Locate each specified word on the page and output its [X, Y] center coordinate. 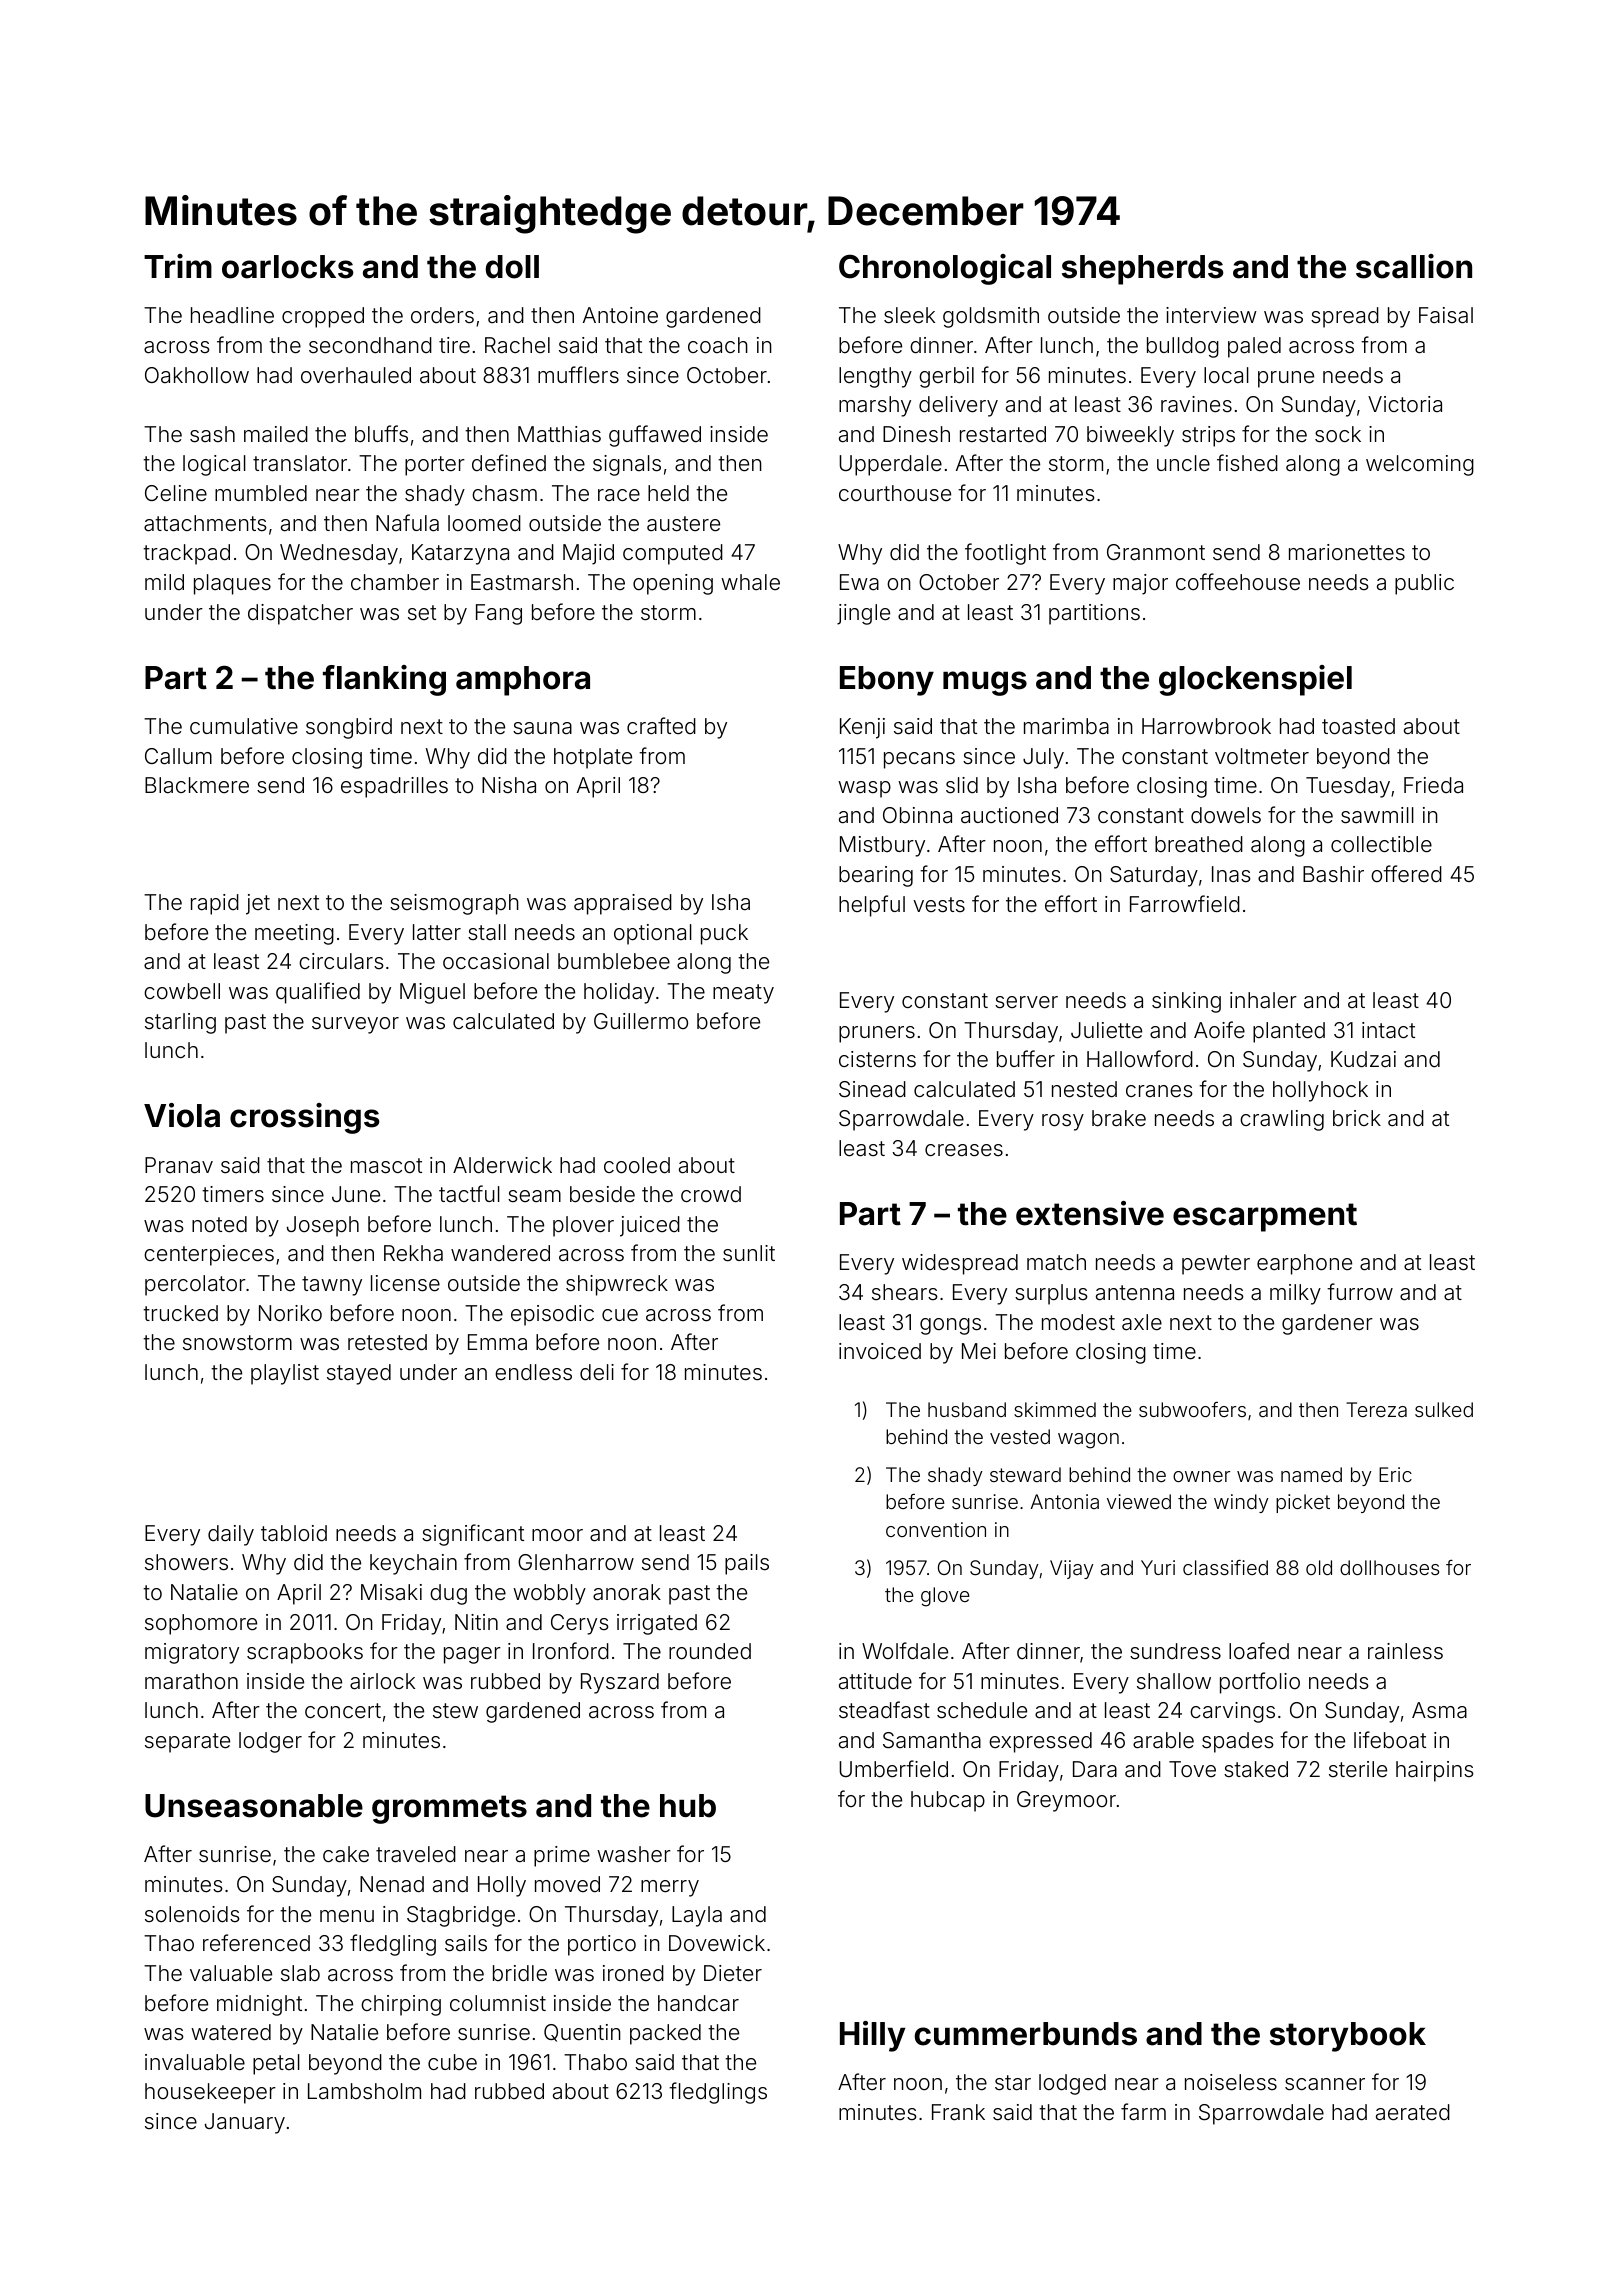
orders [442, 315]
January [245, 2123]
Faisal [1446, 315]
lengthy [875, 377]
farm [1143, 2112]
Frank [958, 2112]
